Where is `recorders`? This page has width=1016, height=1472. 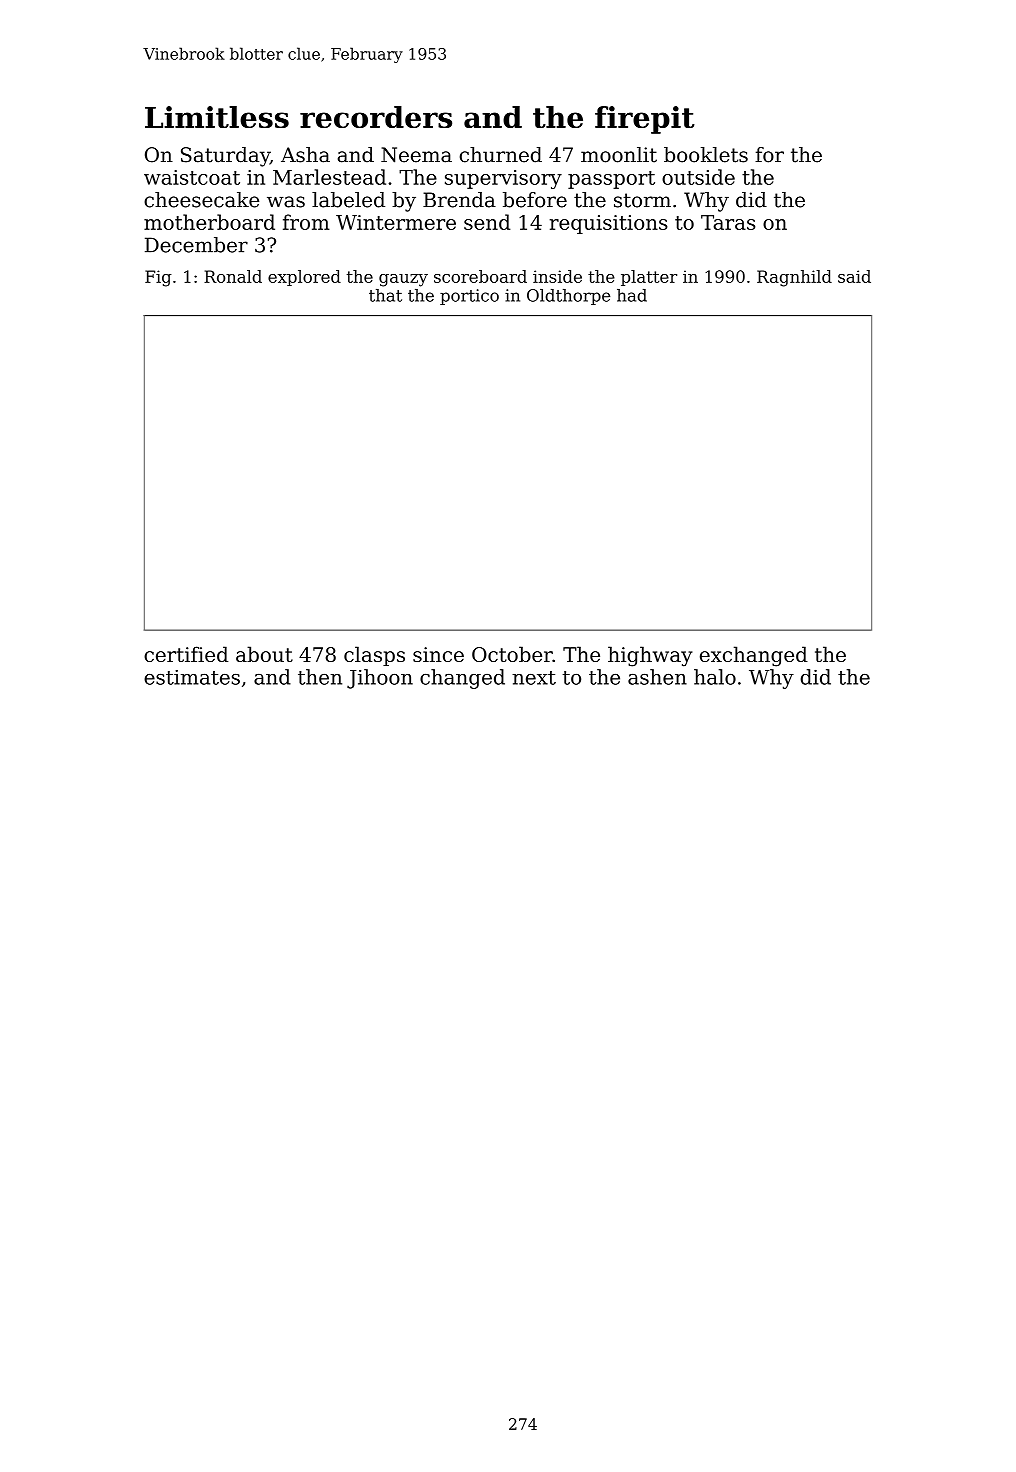
recorders is located at coordinates (376, 117).
